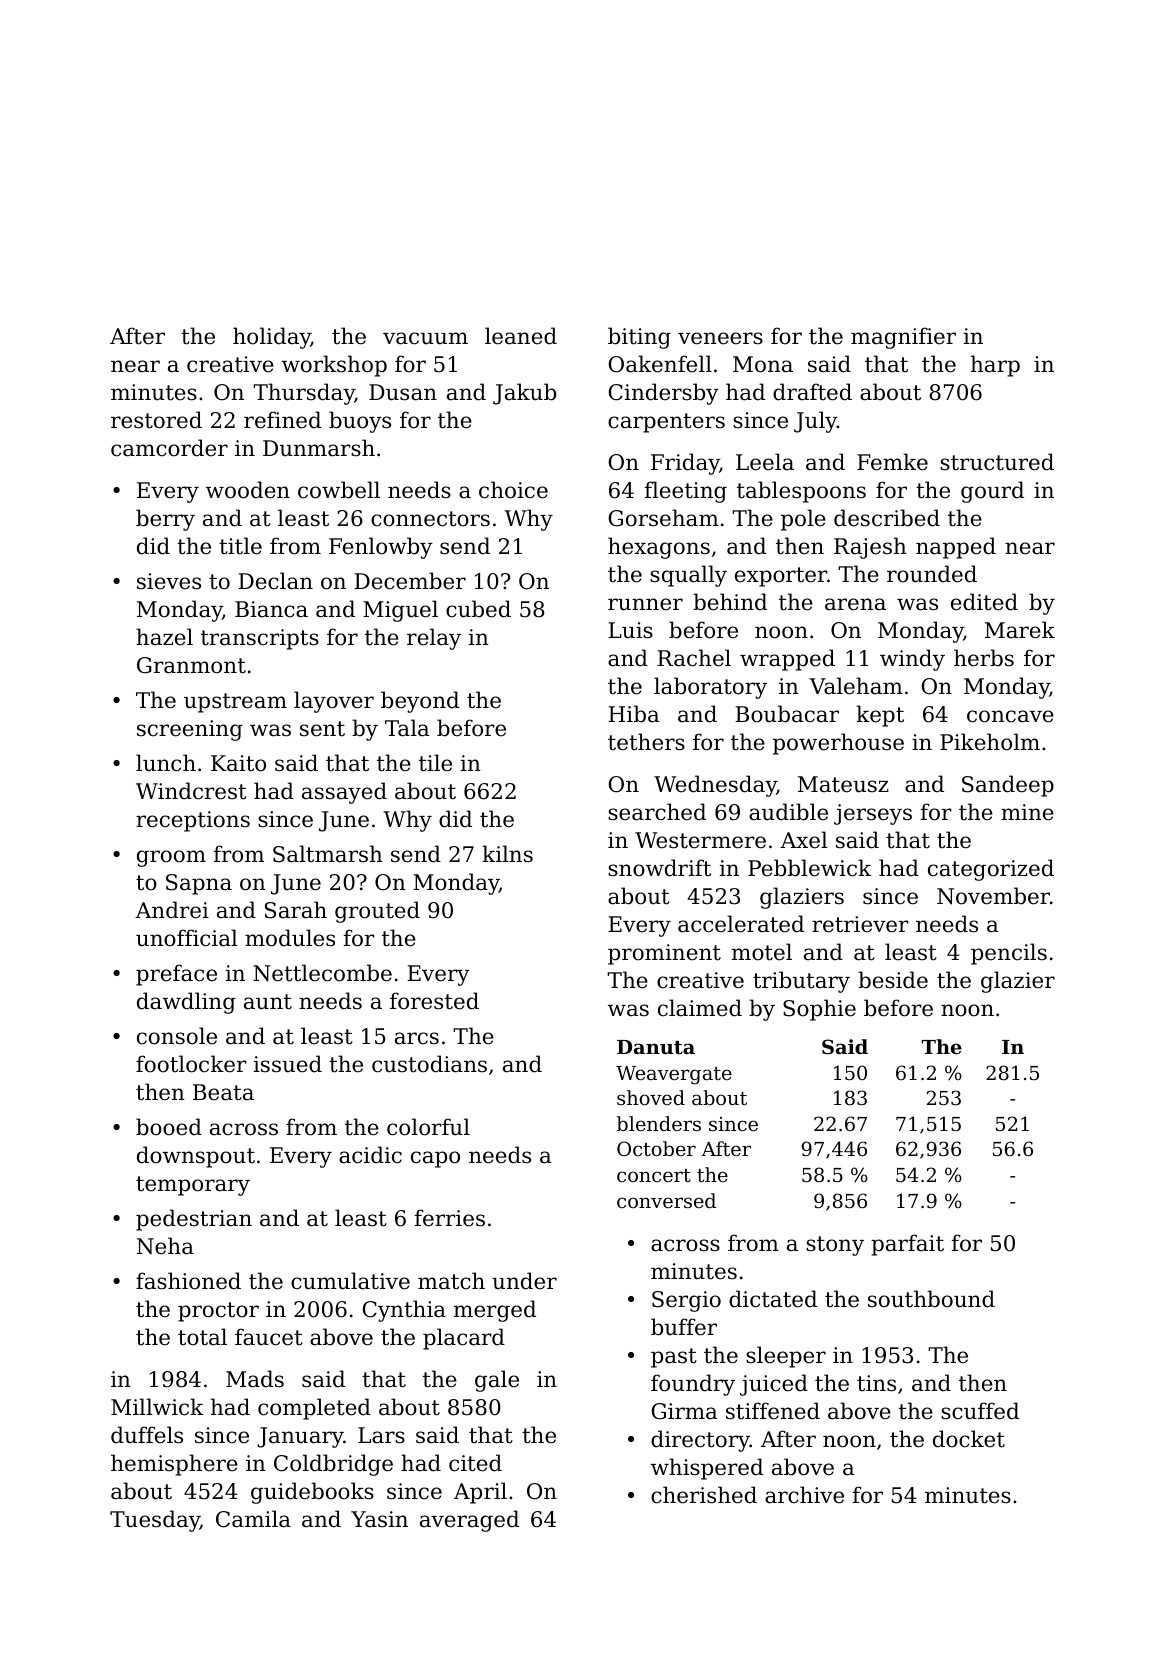 The height and width of the screenshot is (1654, 1165). I want to click on Danuta, so click(656, 1047).
